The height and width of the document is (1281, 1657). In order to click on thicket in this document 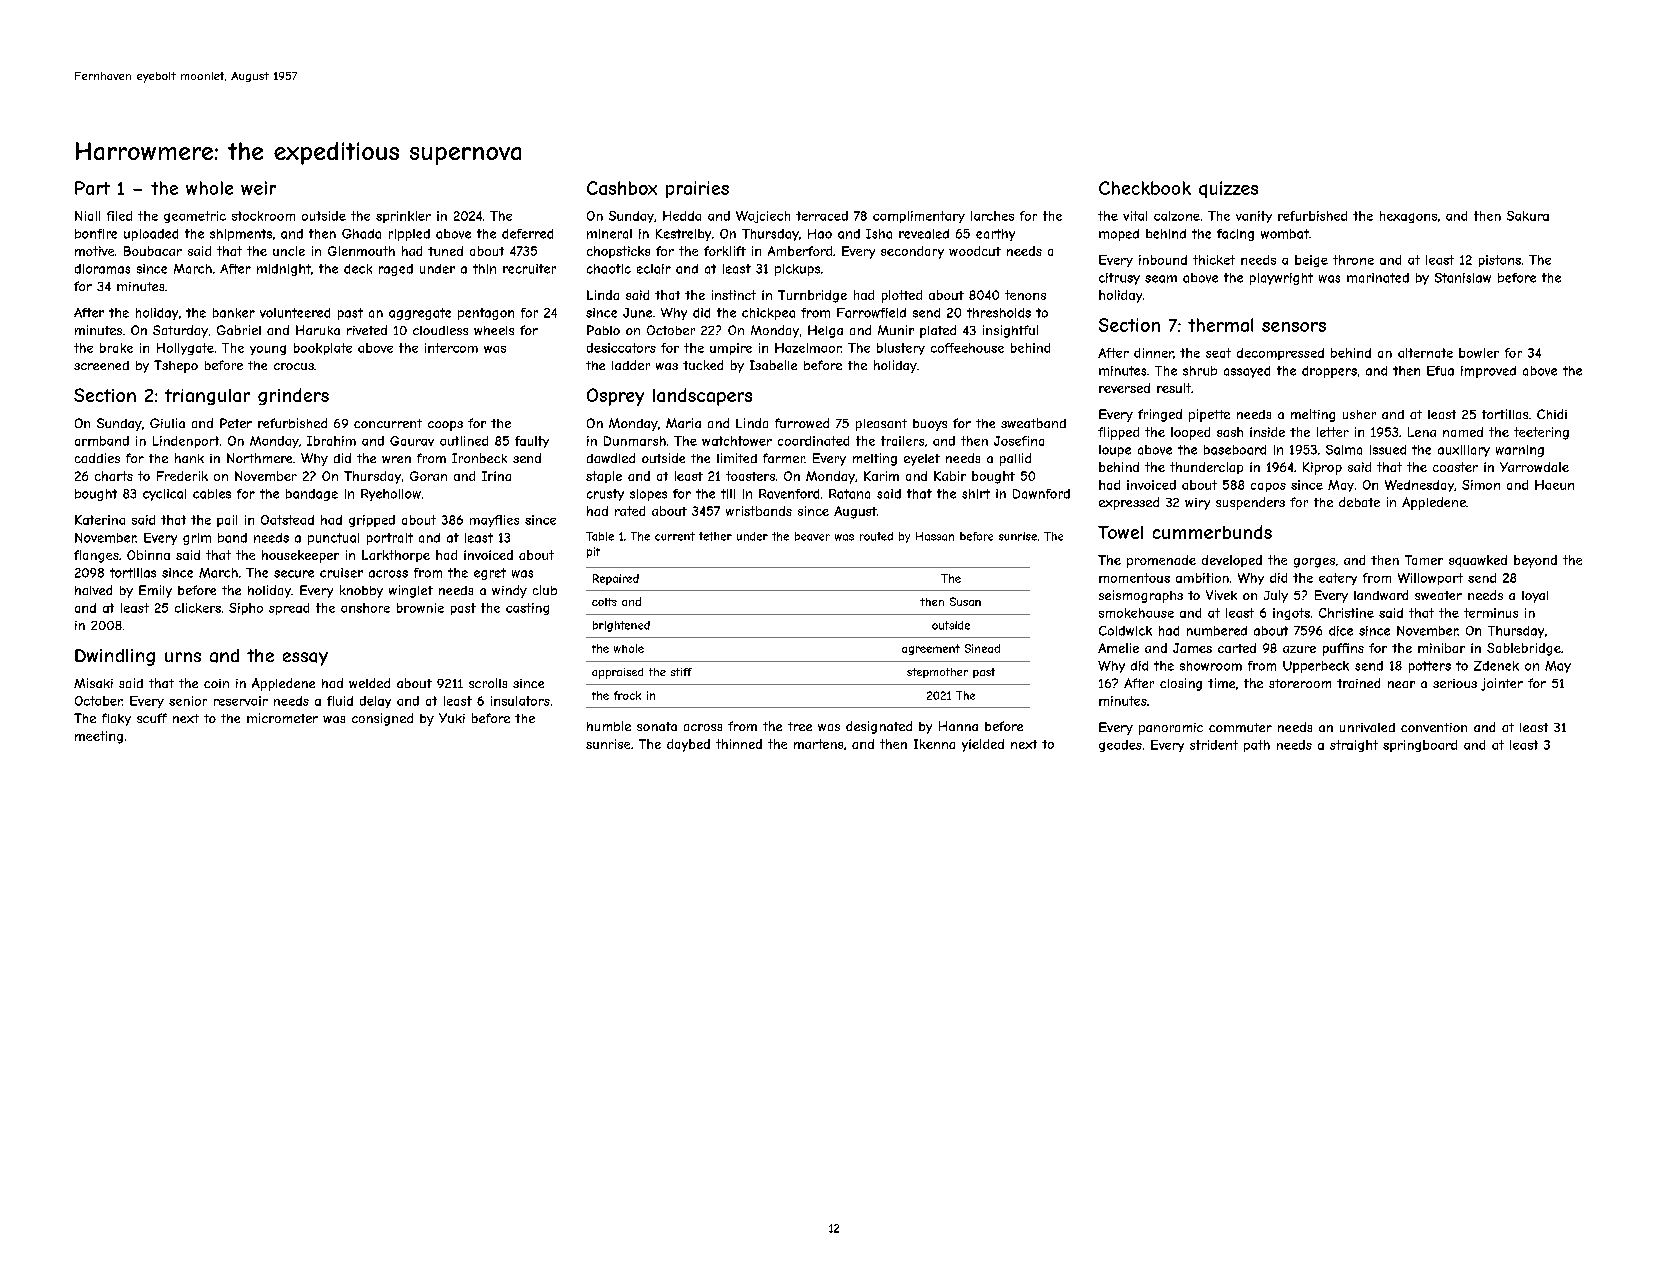, I will do `click(1214, 260)`.
